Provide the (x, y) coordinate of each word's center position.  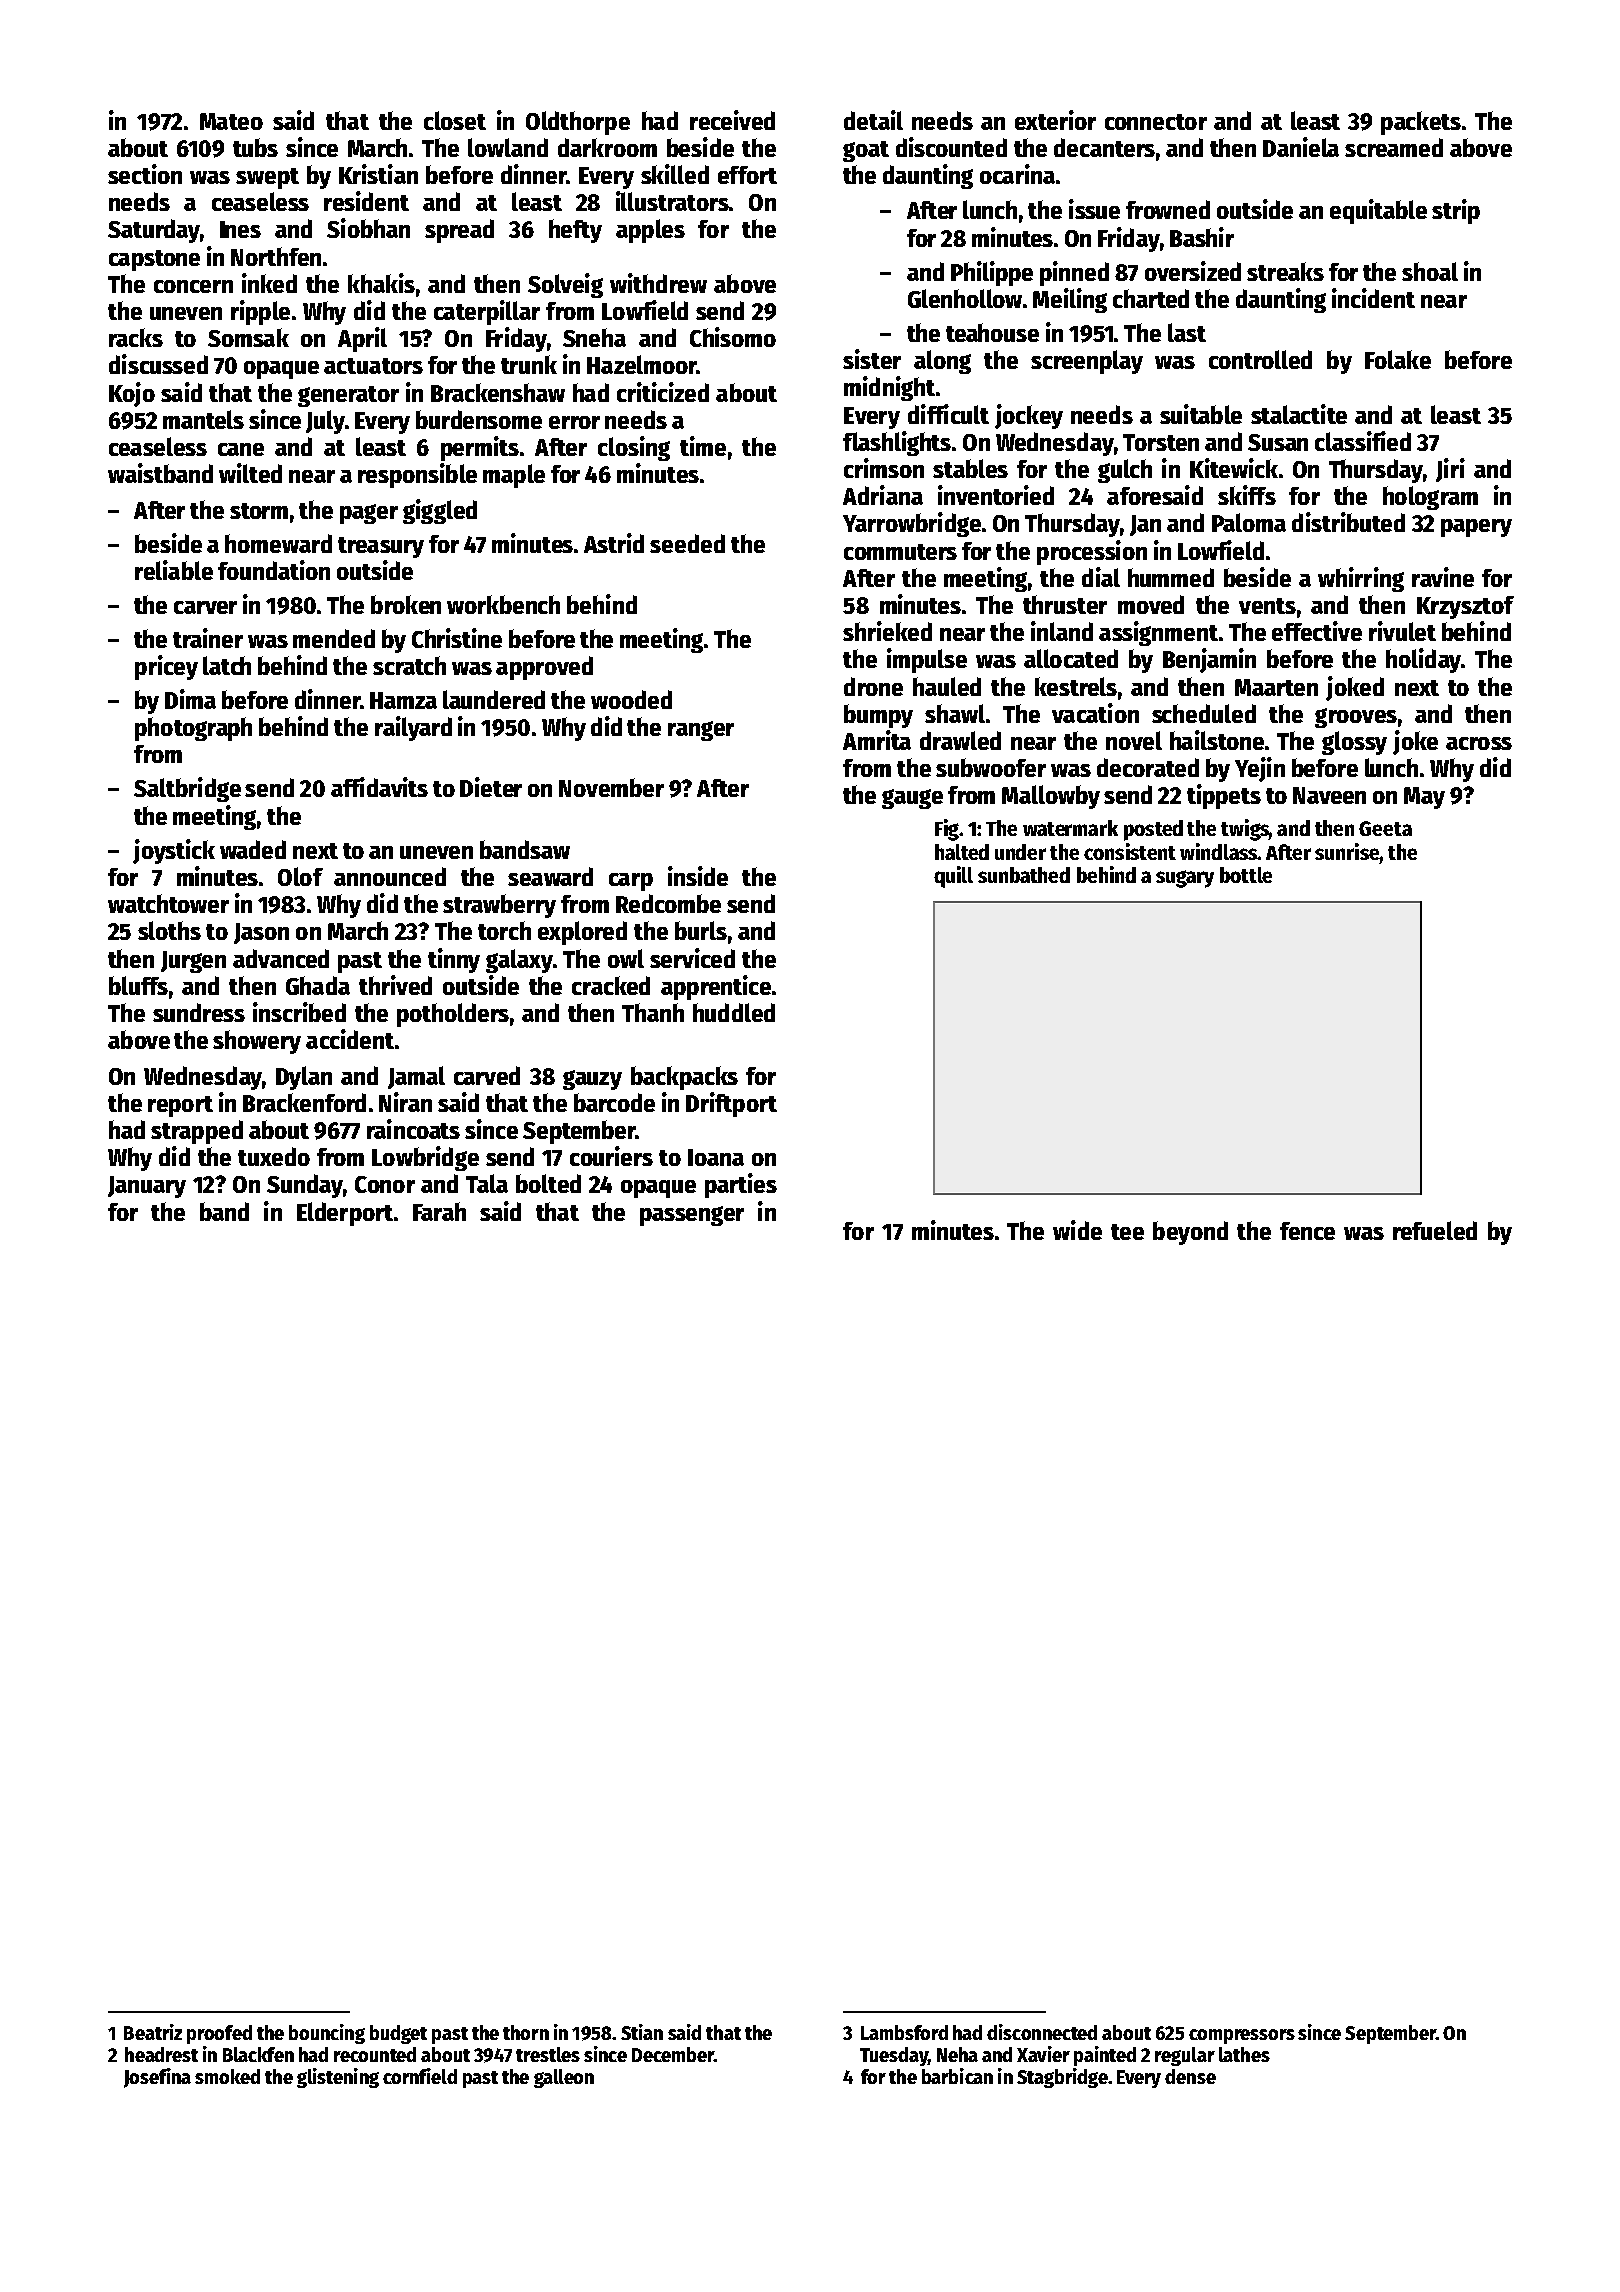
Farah (439, 1211)
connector (1156, 122)
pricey (166, 667)
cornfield (420, 2076)
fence (1307, 1231)
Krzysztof (1465, 607)
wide (1077, 1230)
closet (455, 120)
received (732, 120)
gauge (912, 799)
